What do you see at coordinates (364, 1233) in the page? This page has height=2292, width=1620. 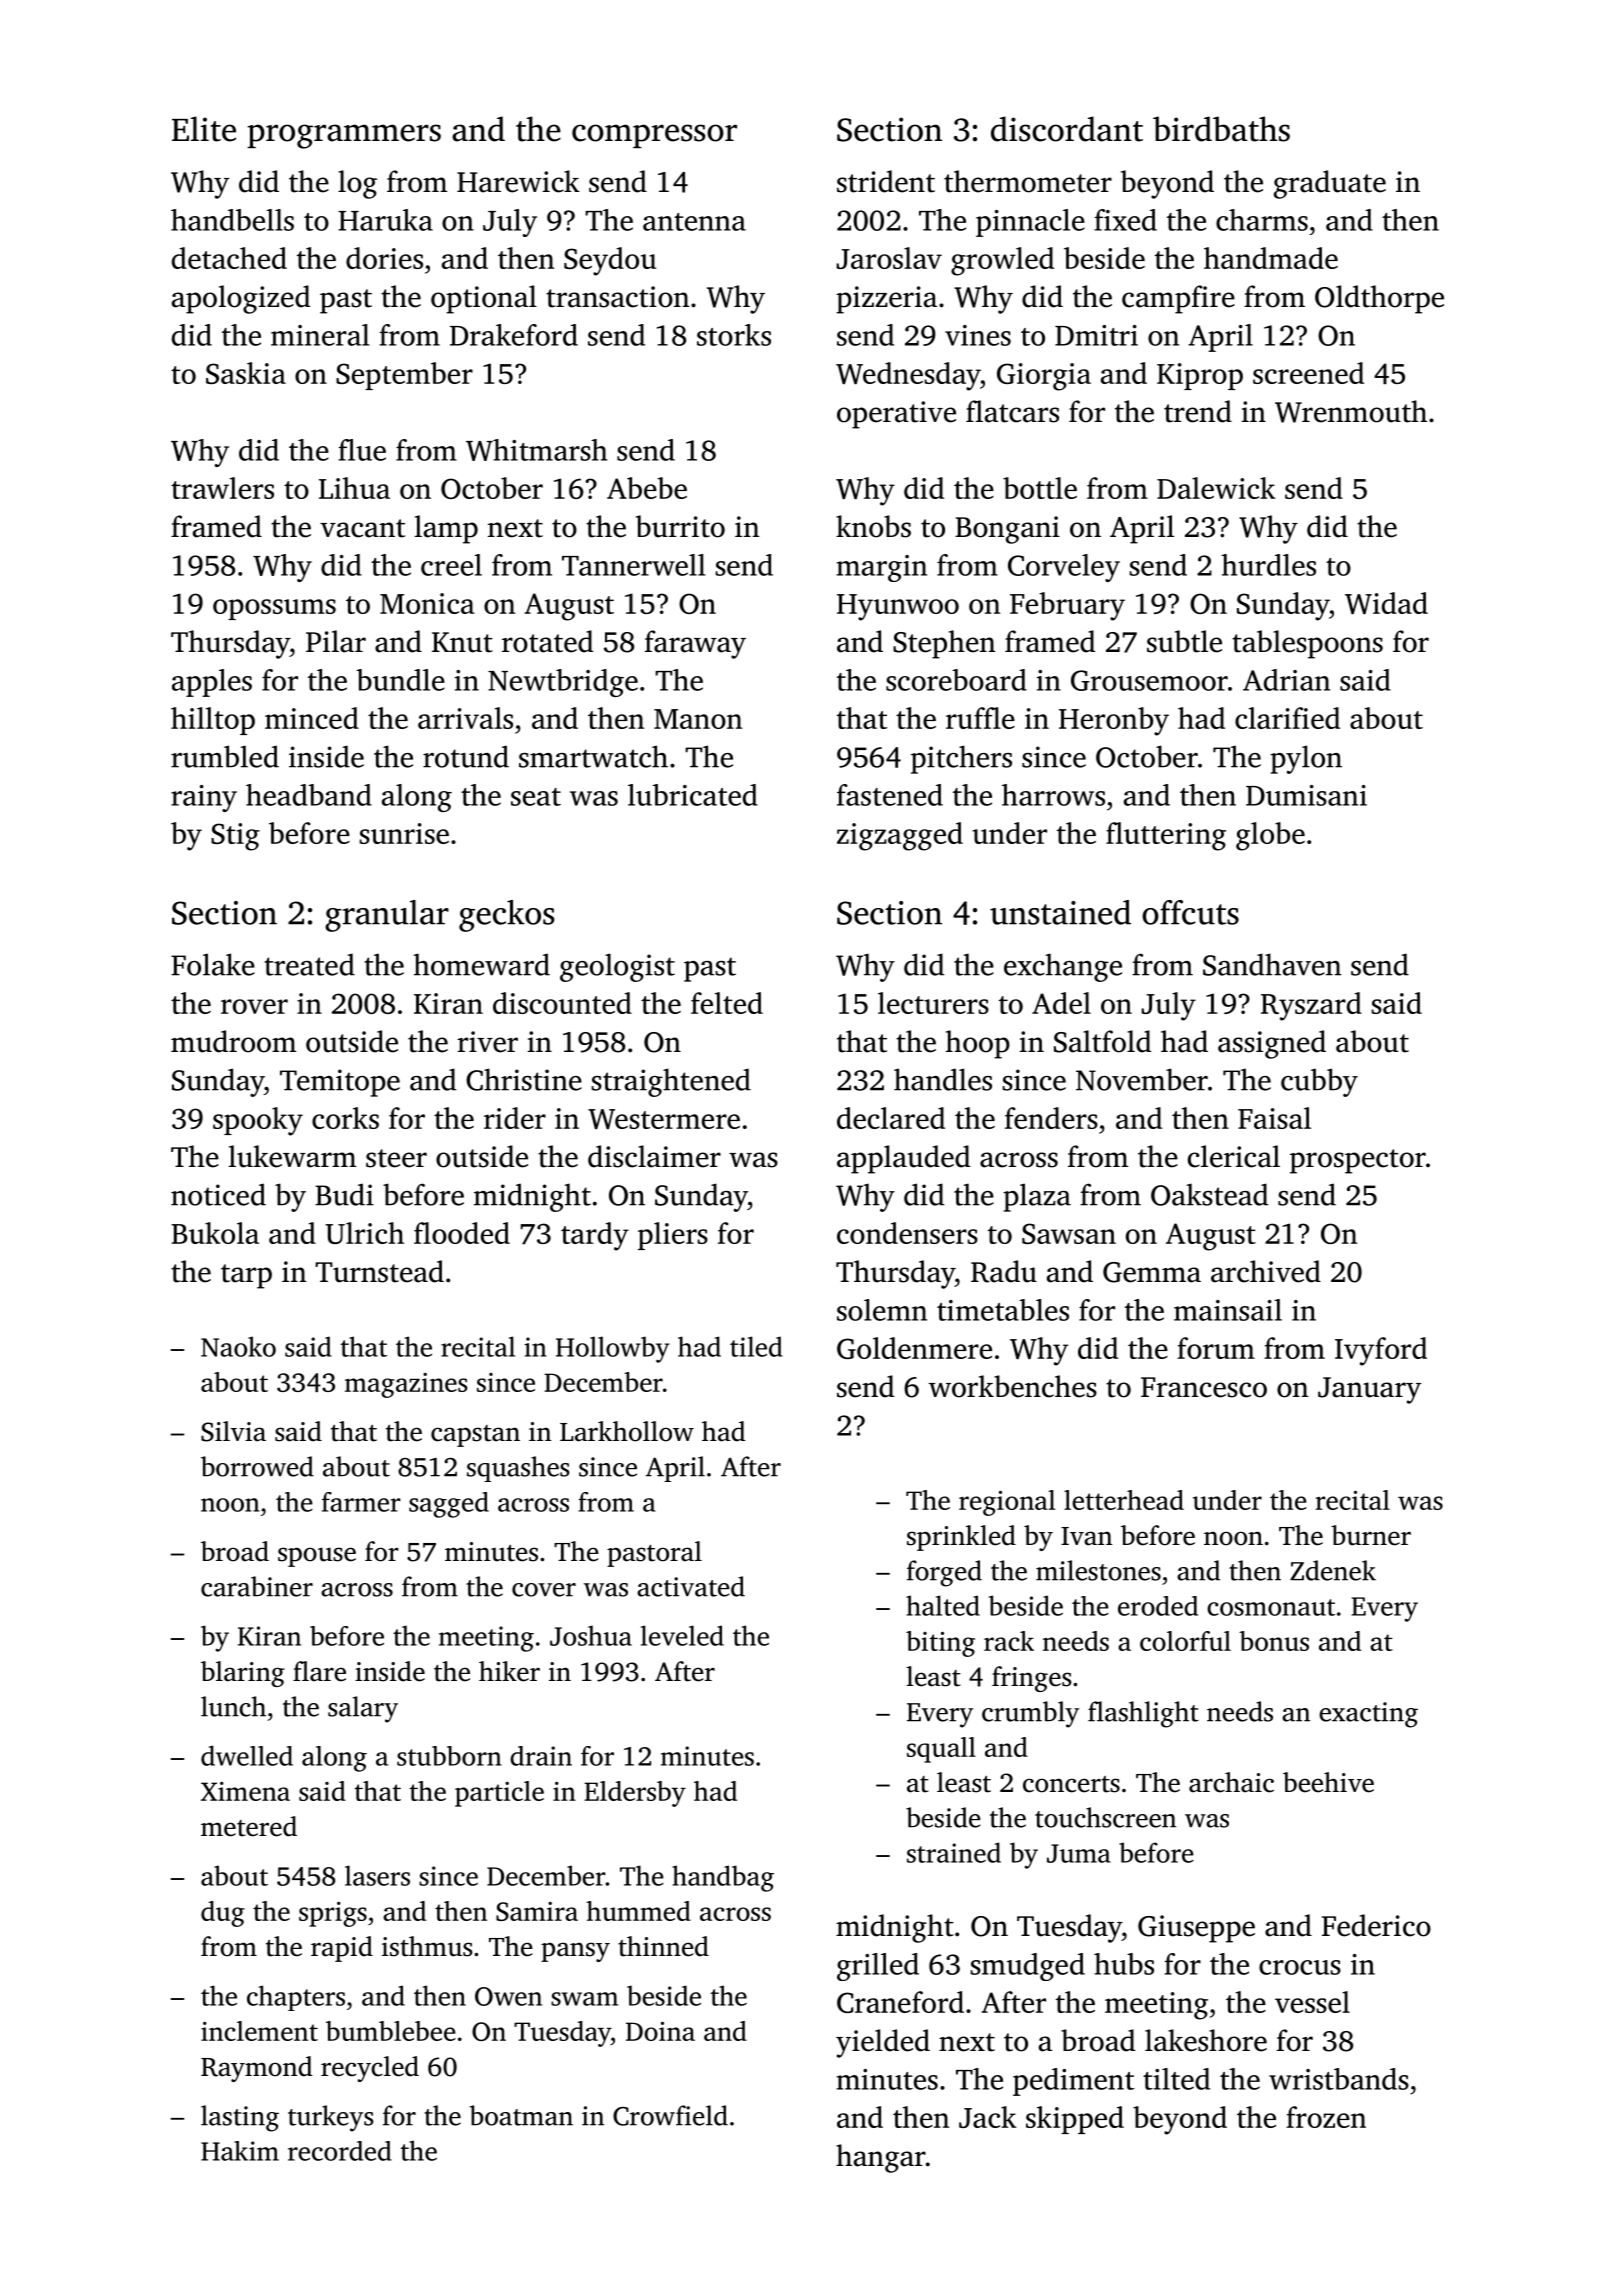 I see `Ulrich` at bounding box center [364, 1233].
